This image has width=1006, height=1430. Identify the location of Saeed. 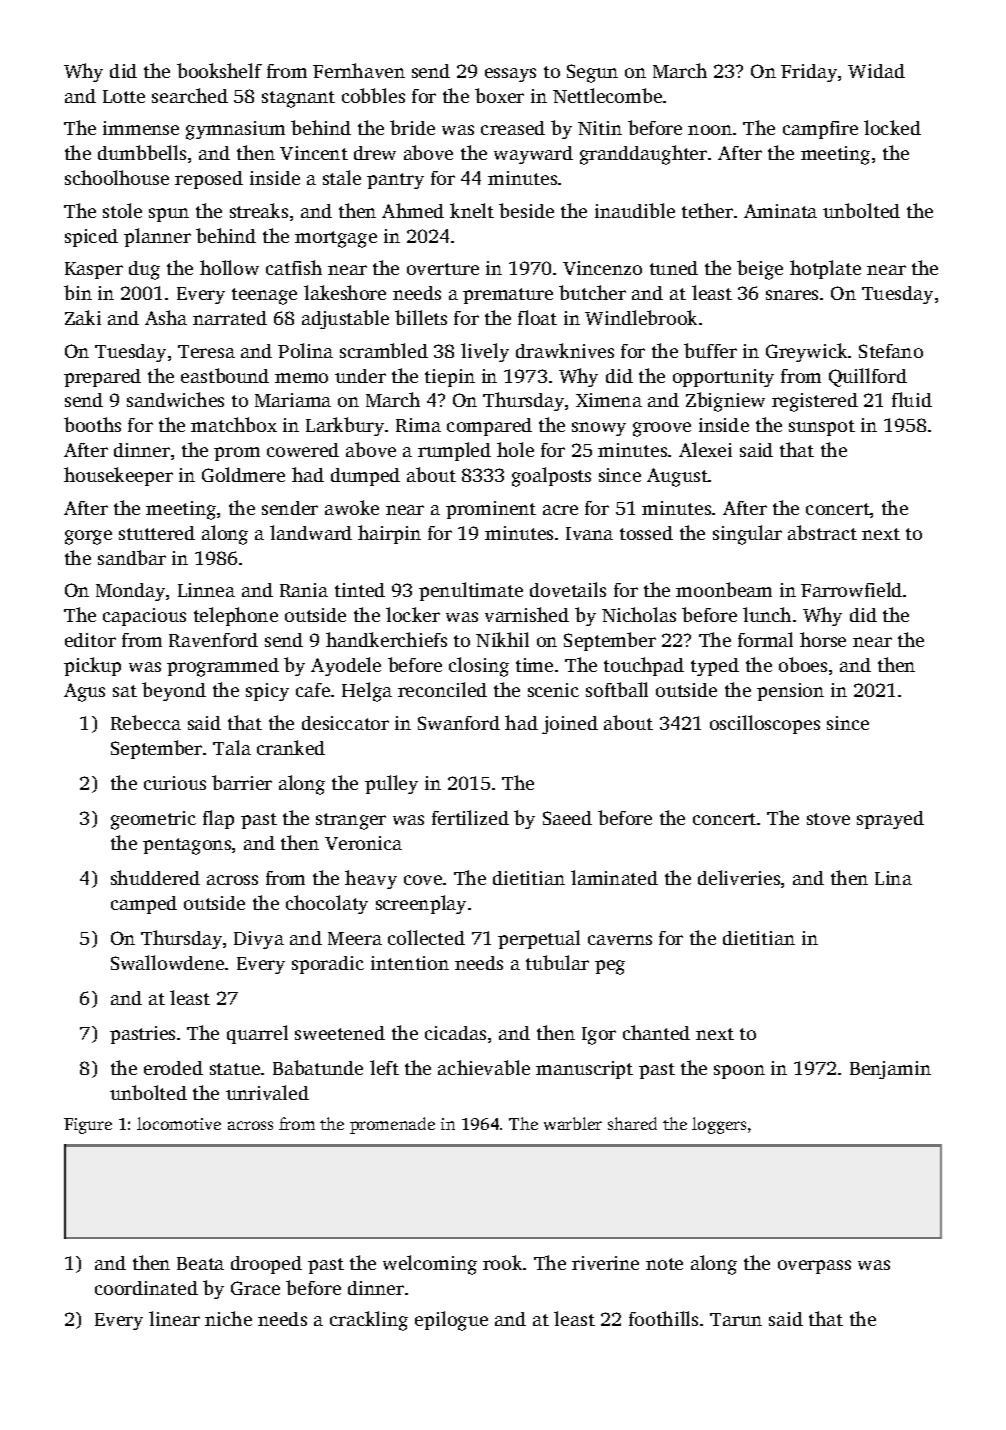
(567, 818).
